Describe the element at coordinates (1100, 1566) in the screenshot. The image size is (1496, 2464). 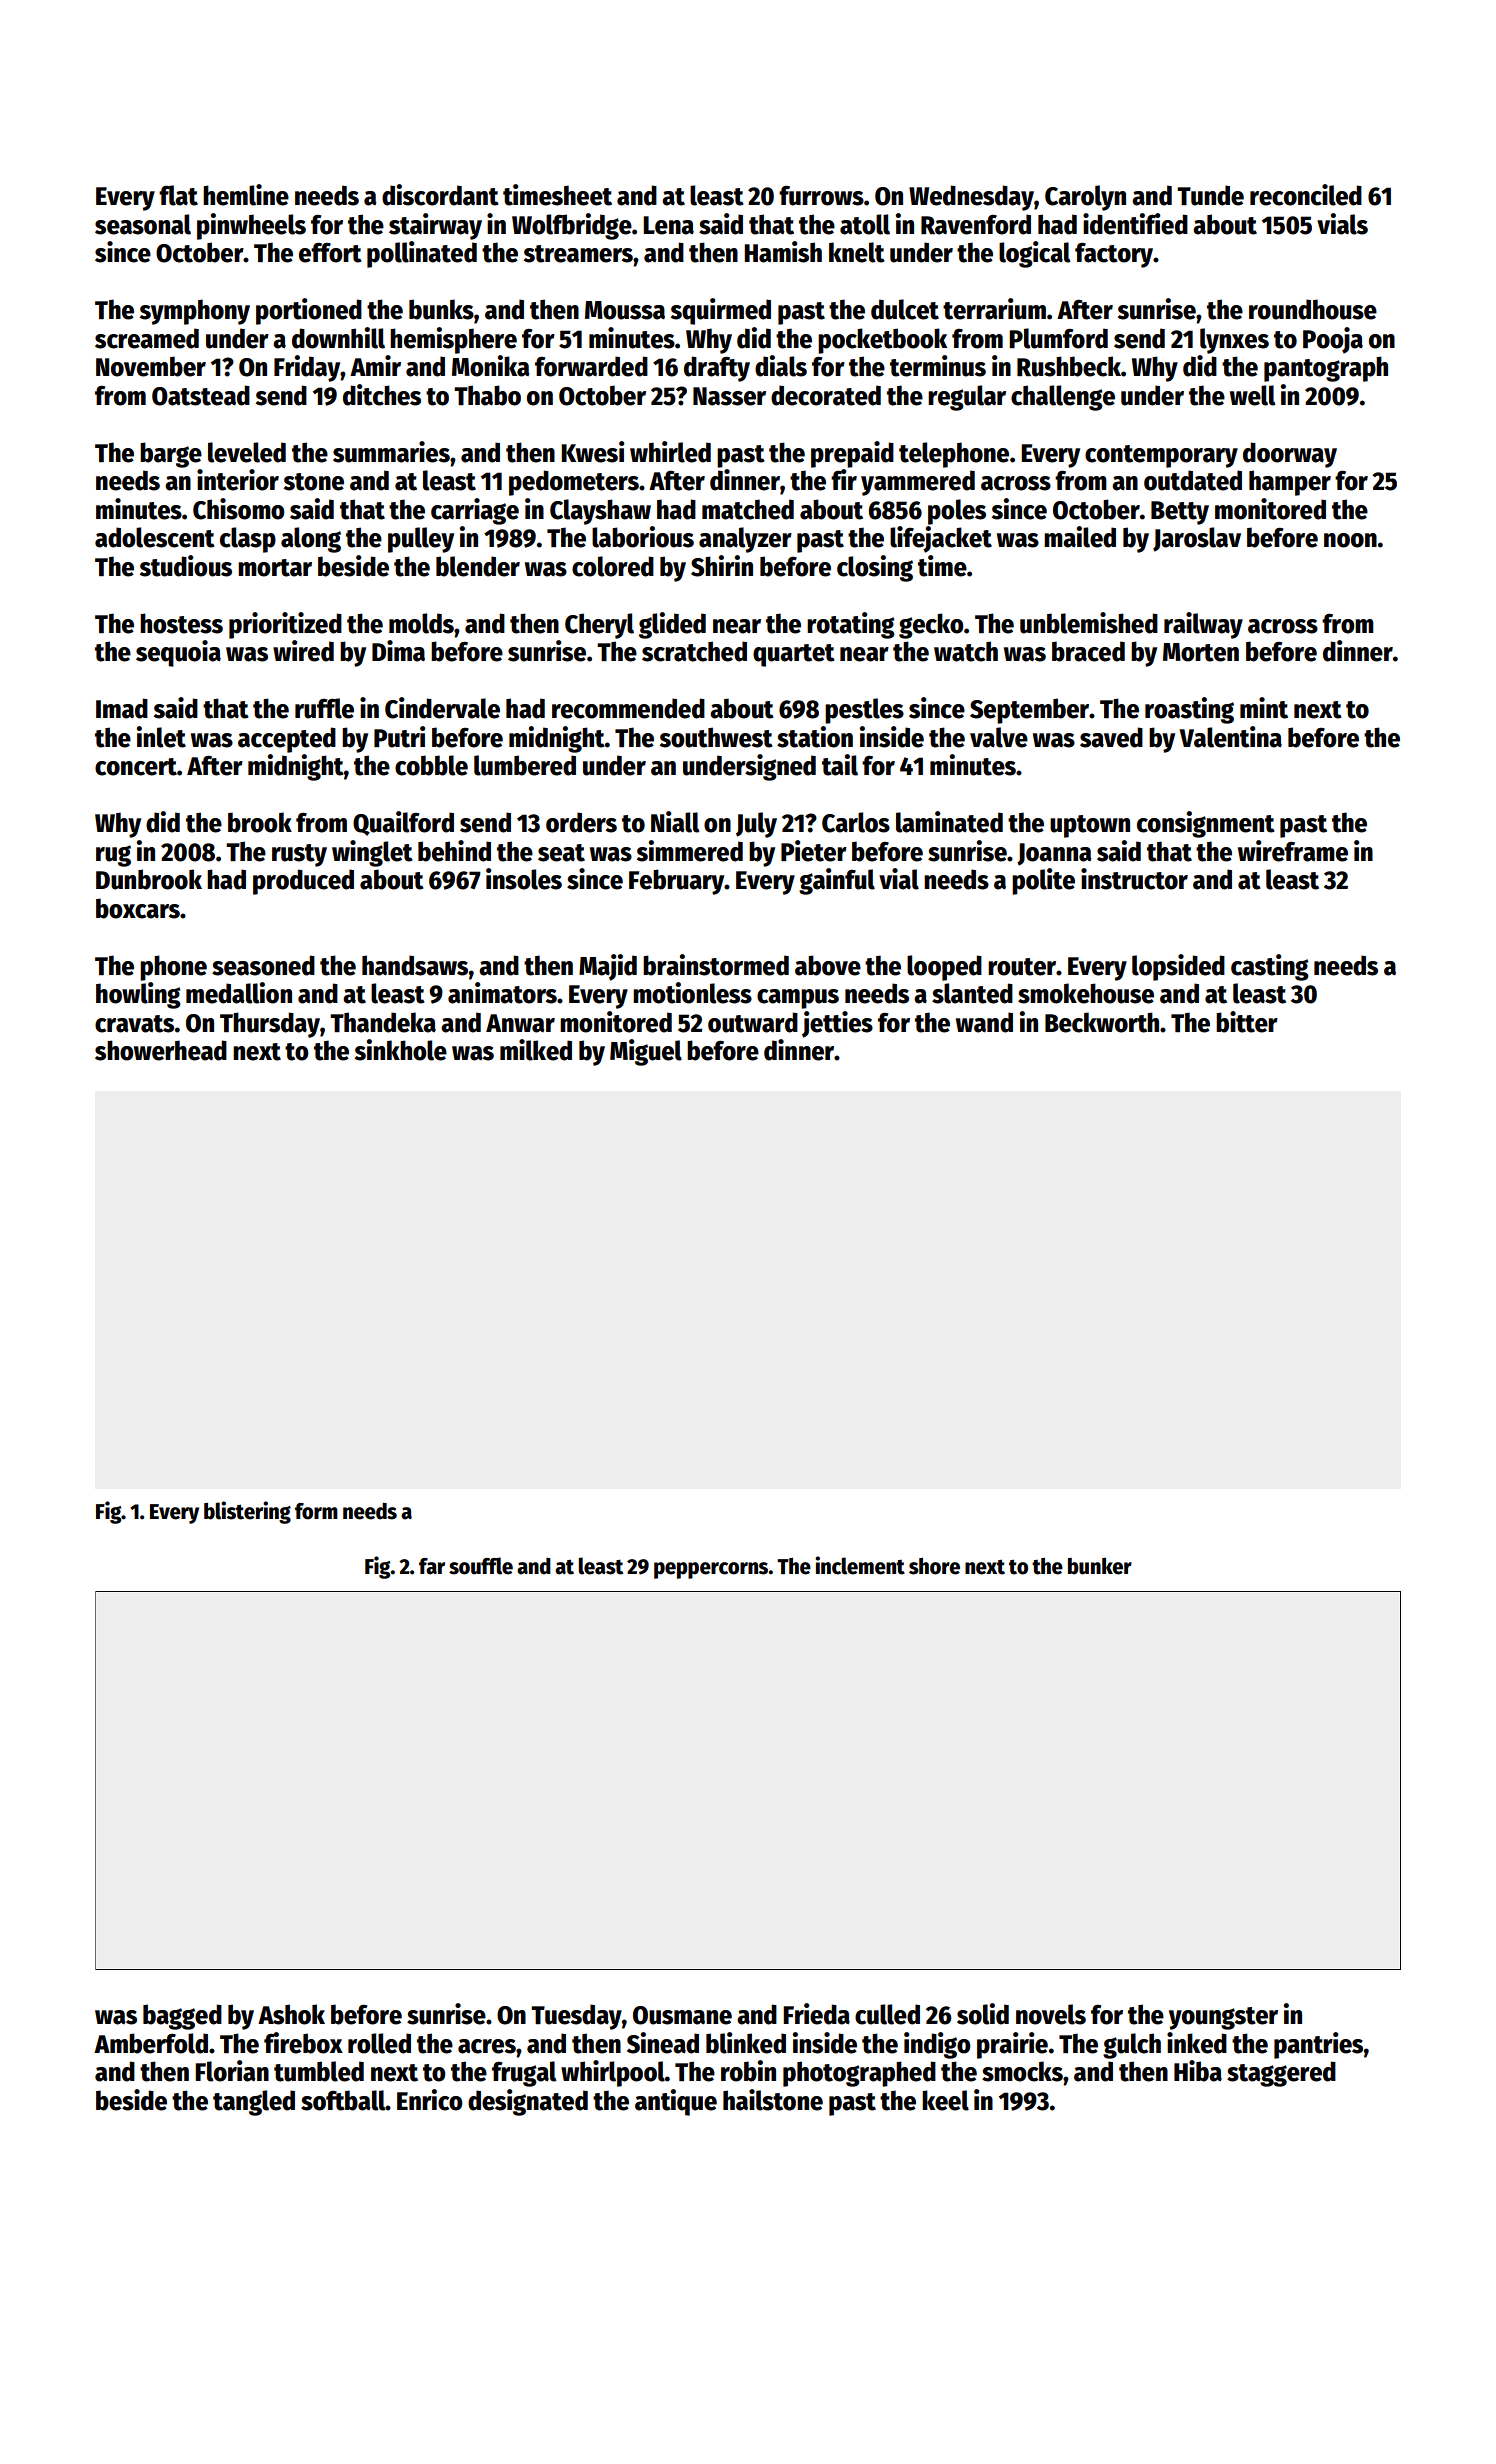
I see `bunker` at that location.
